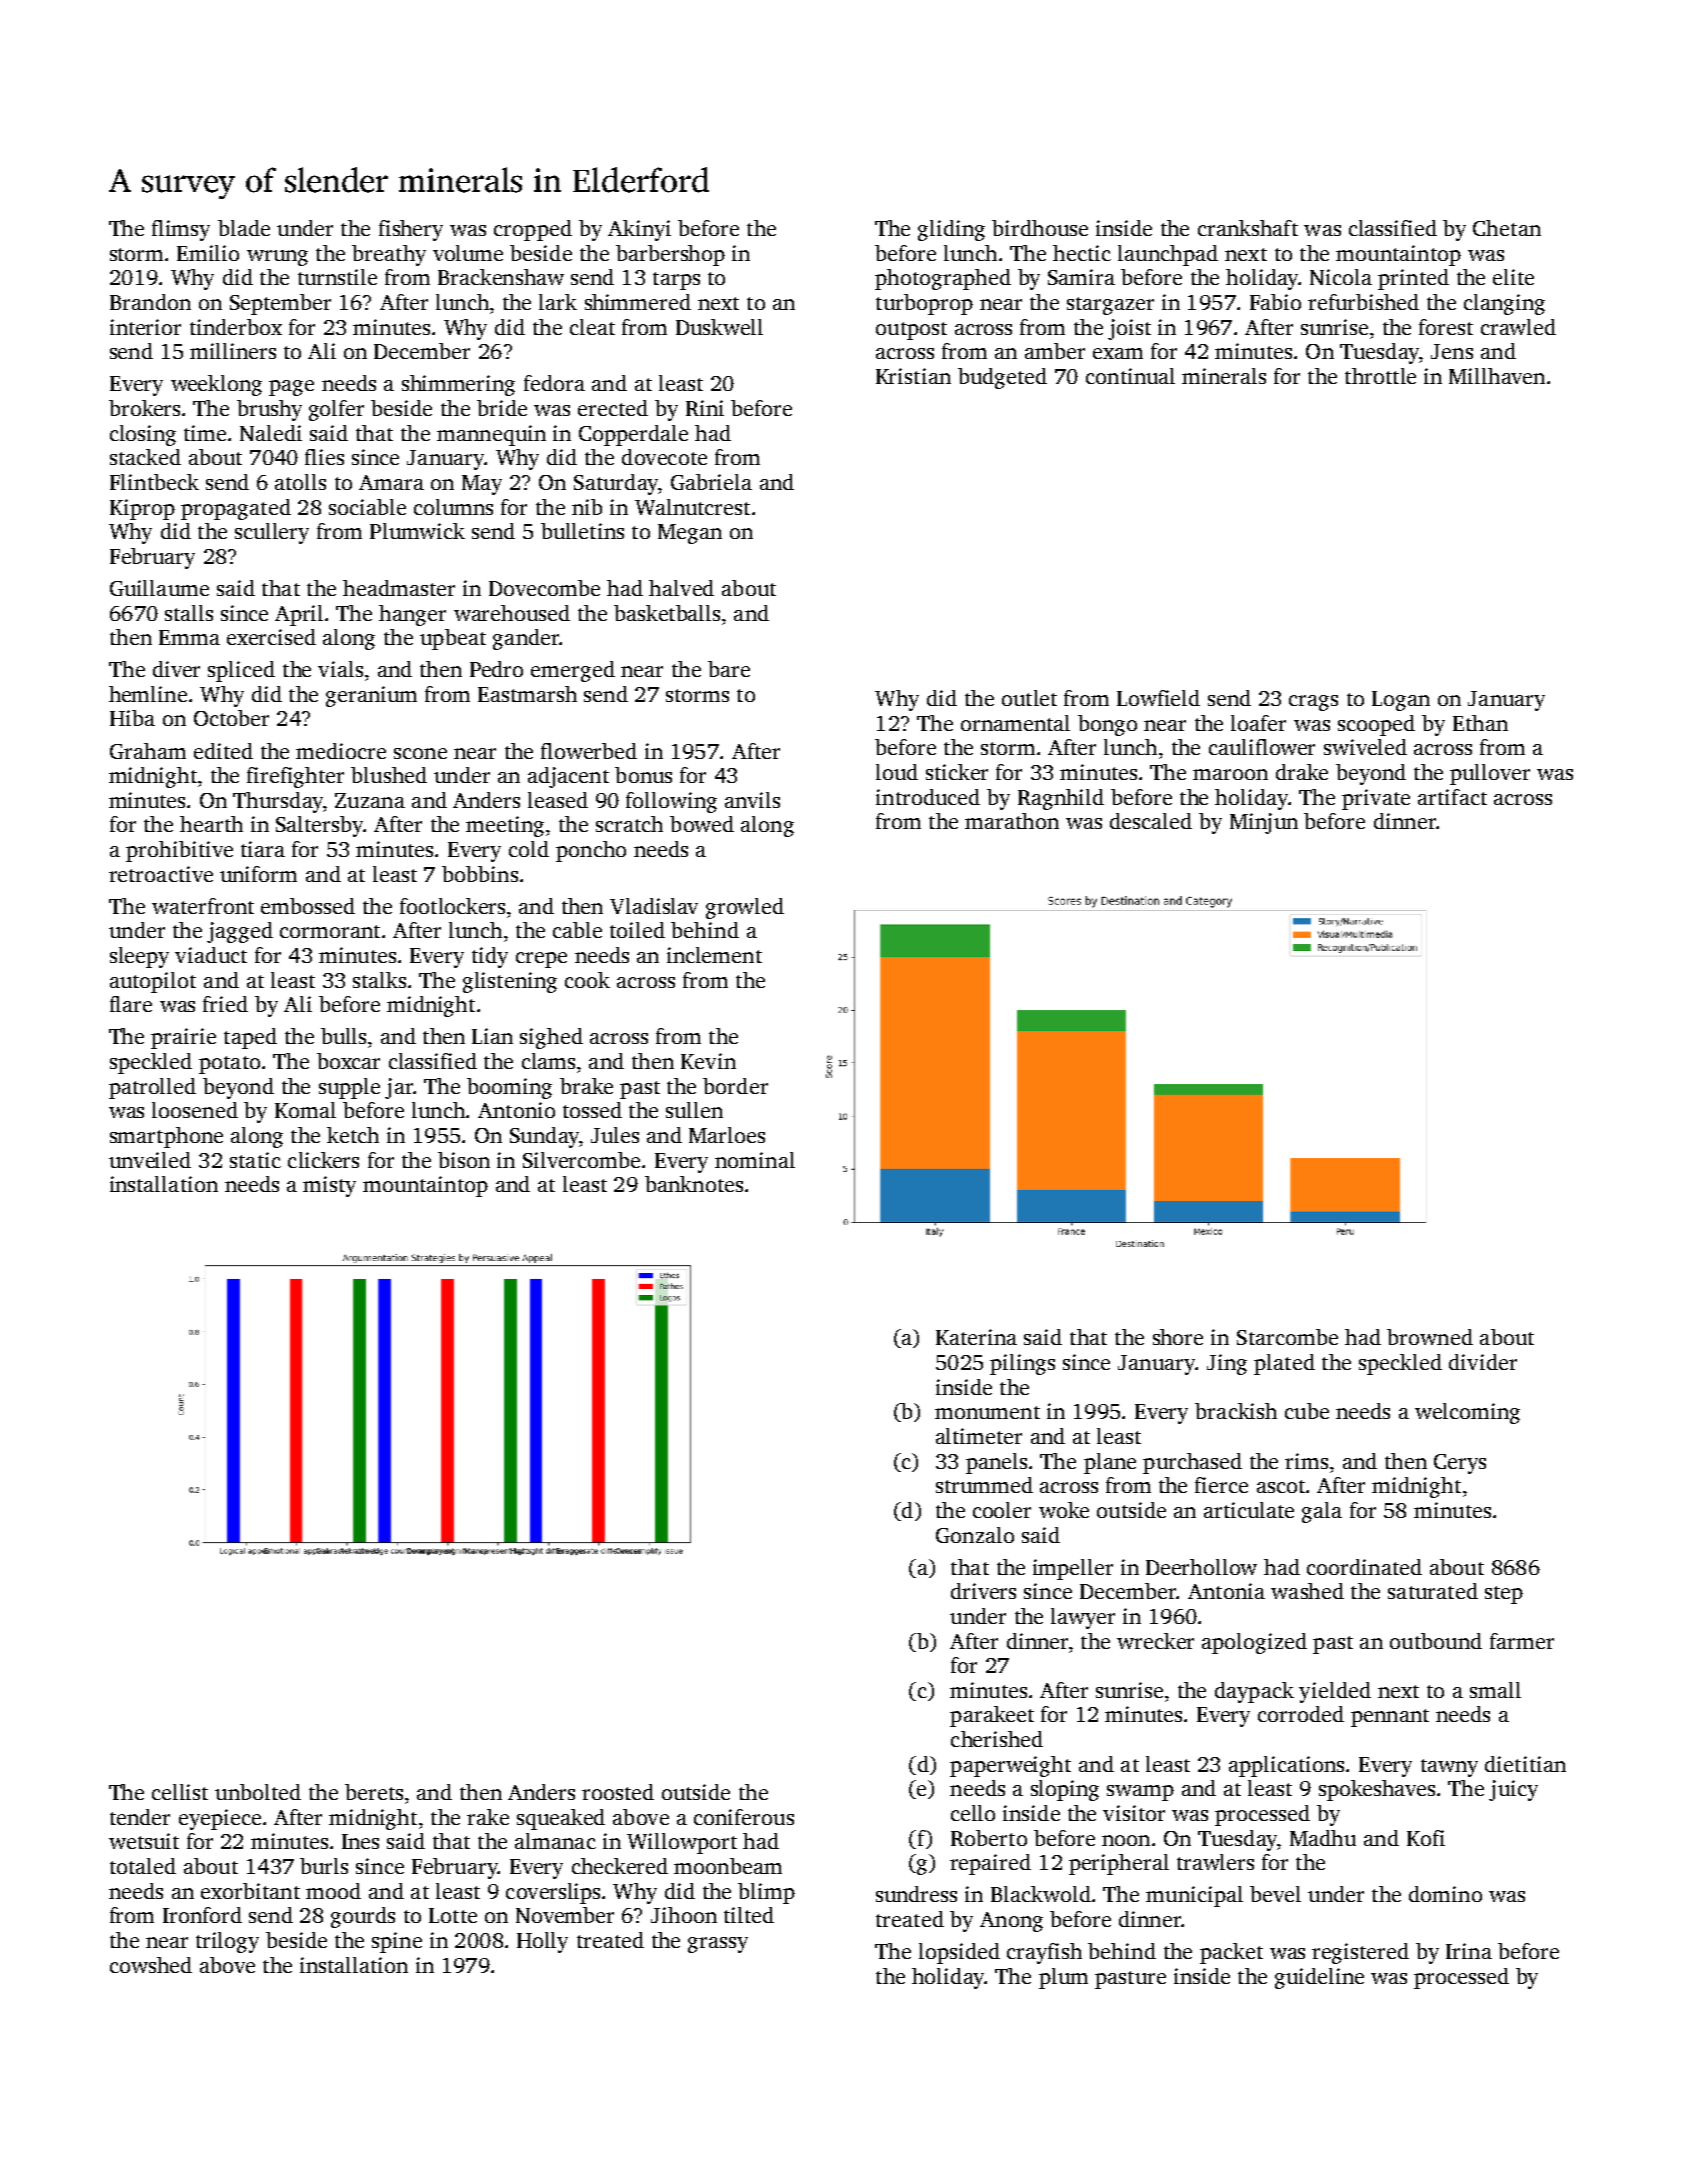 This screenshot has height=2178, width=1683. Describe the element at coordinates (397, 1942) in the screenshot. I see `spine` at that location.
